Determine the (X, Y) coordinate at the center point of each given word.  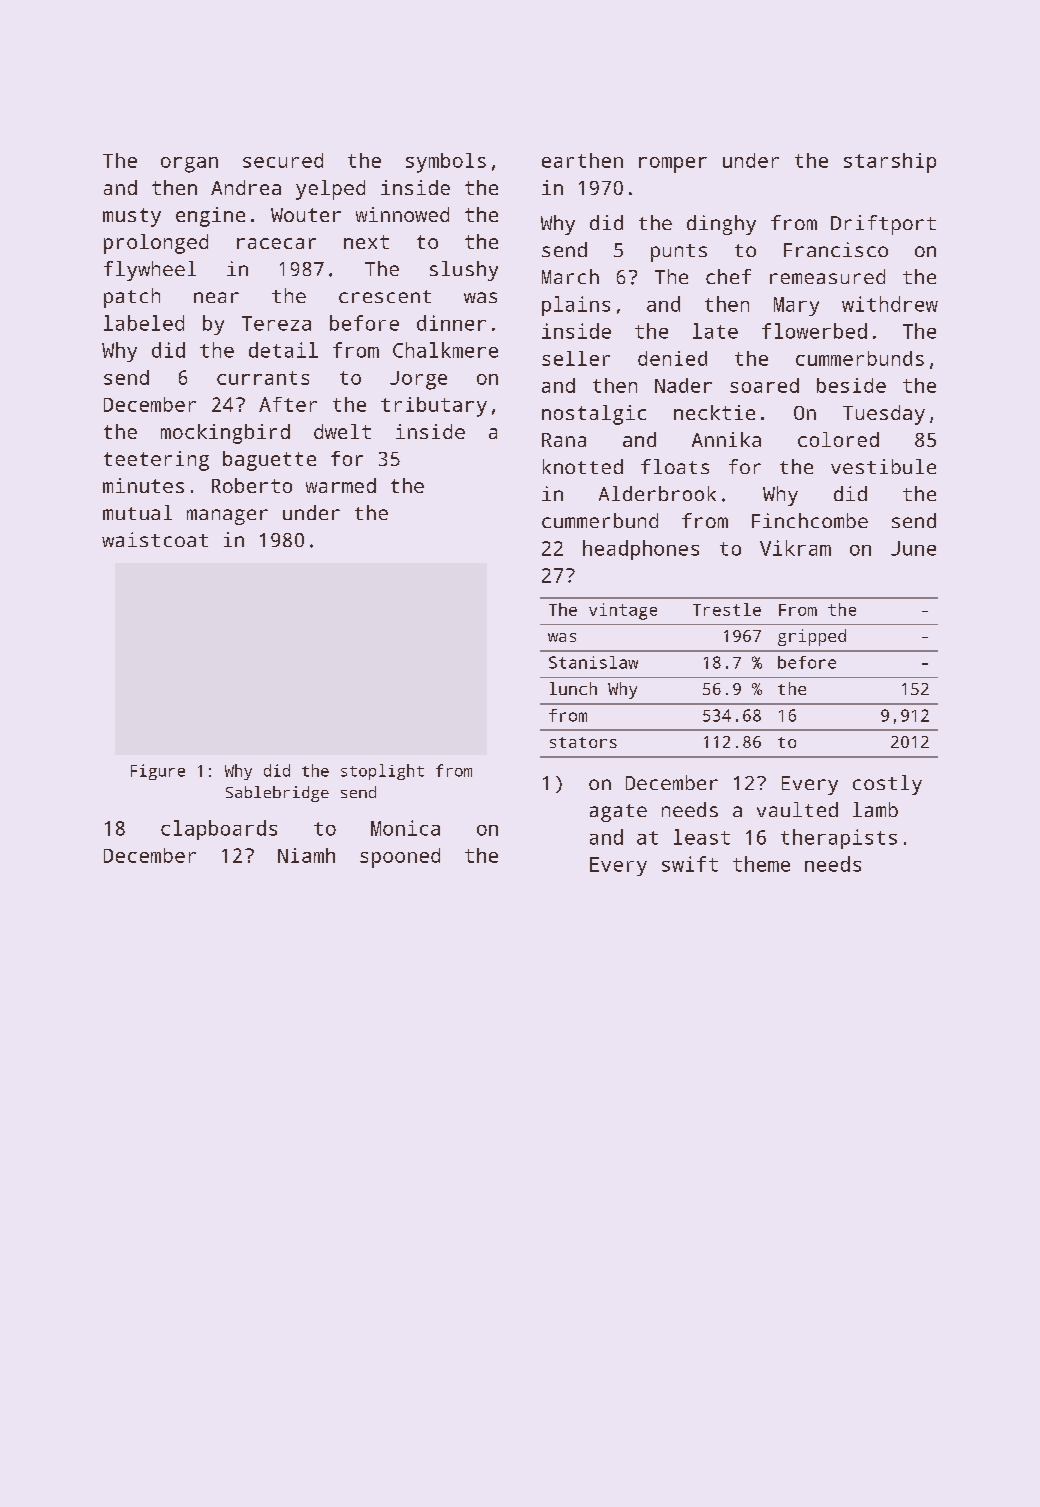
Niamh (306, 855)
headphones (641, 550)
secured (283, 160)
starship (890, 163)
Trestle (727, 609)
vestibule (883, 466)
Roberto (252, 485)
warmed (341, 485)
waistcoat (155, 539)
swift (690, 864)
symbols (446, 163)
